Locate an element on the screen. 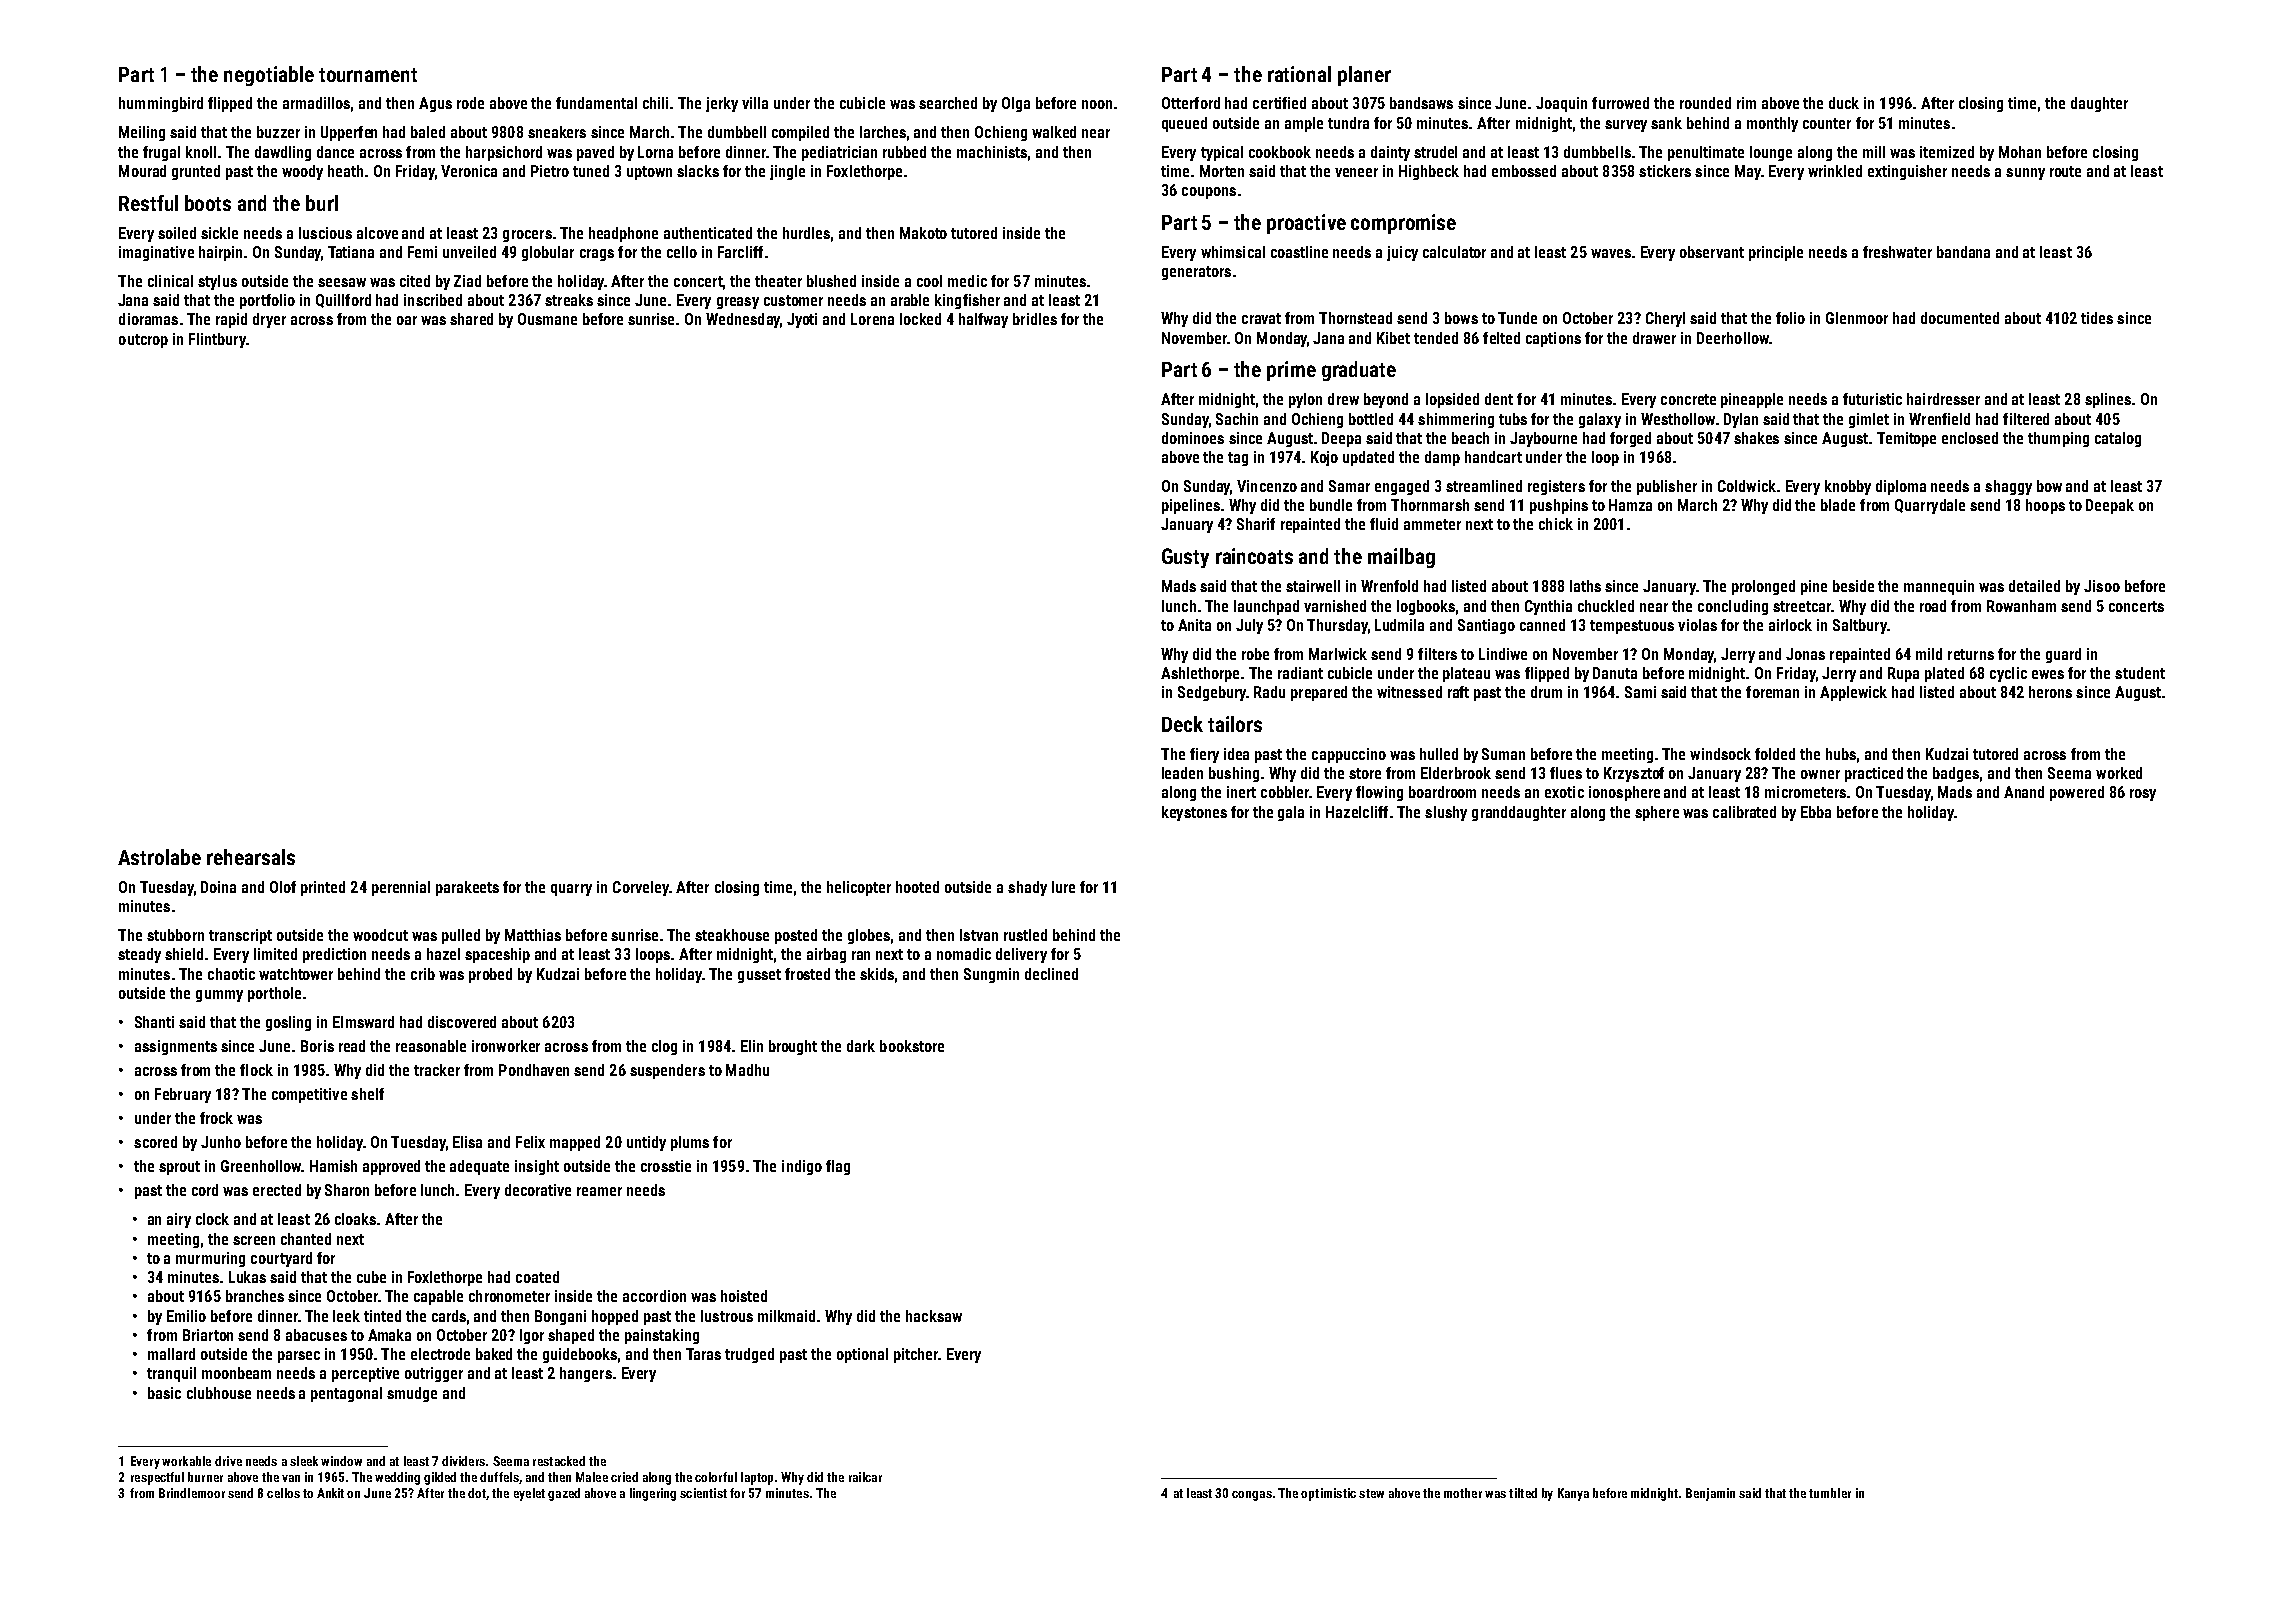  Coldwick is located at coordinates (1747, 486).
